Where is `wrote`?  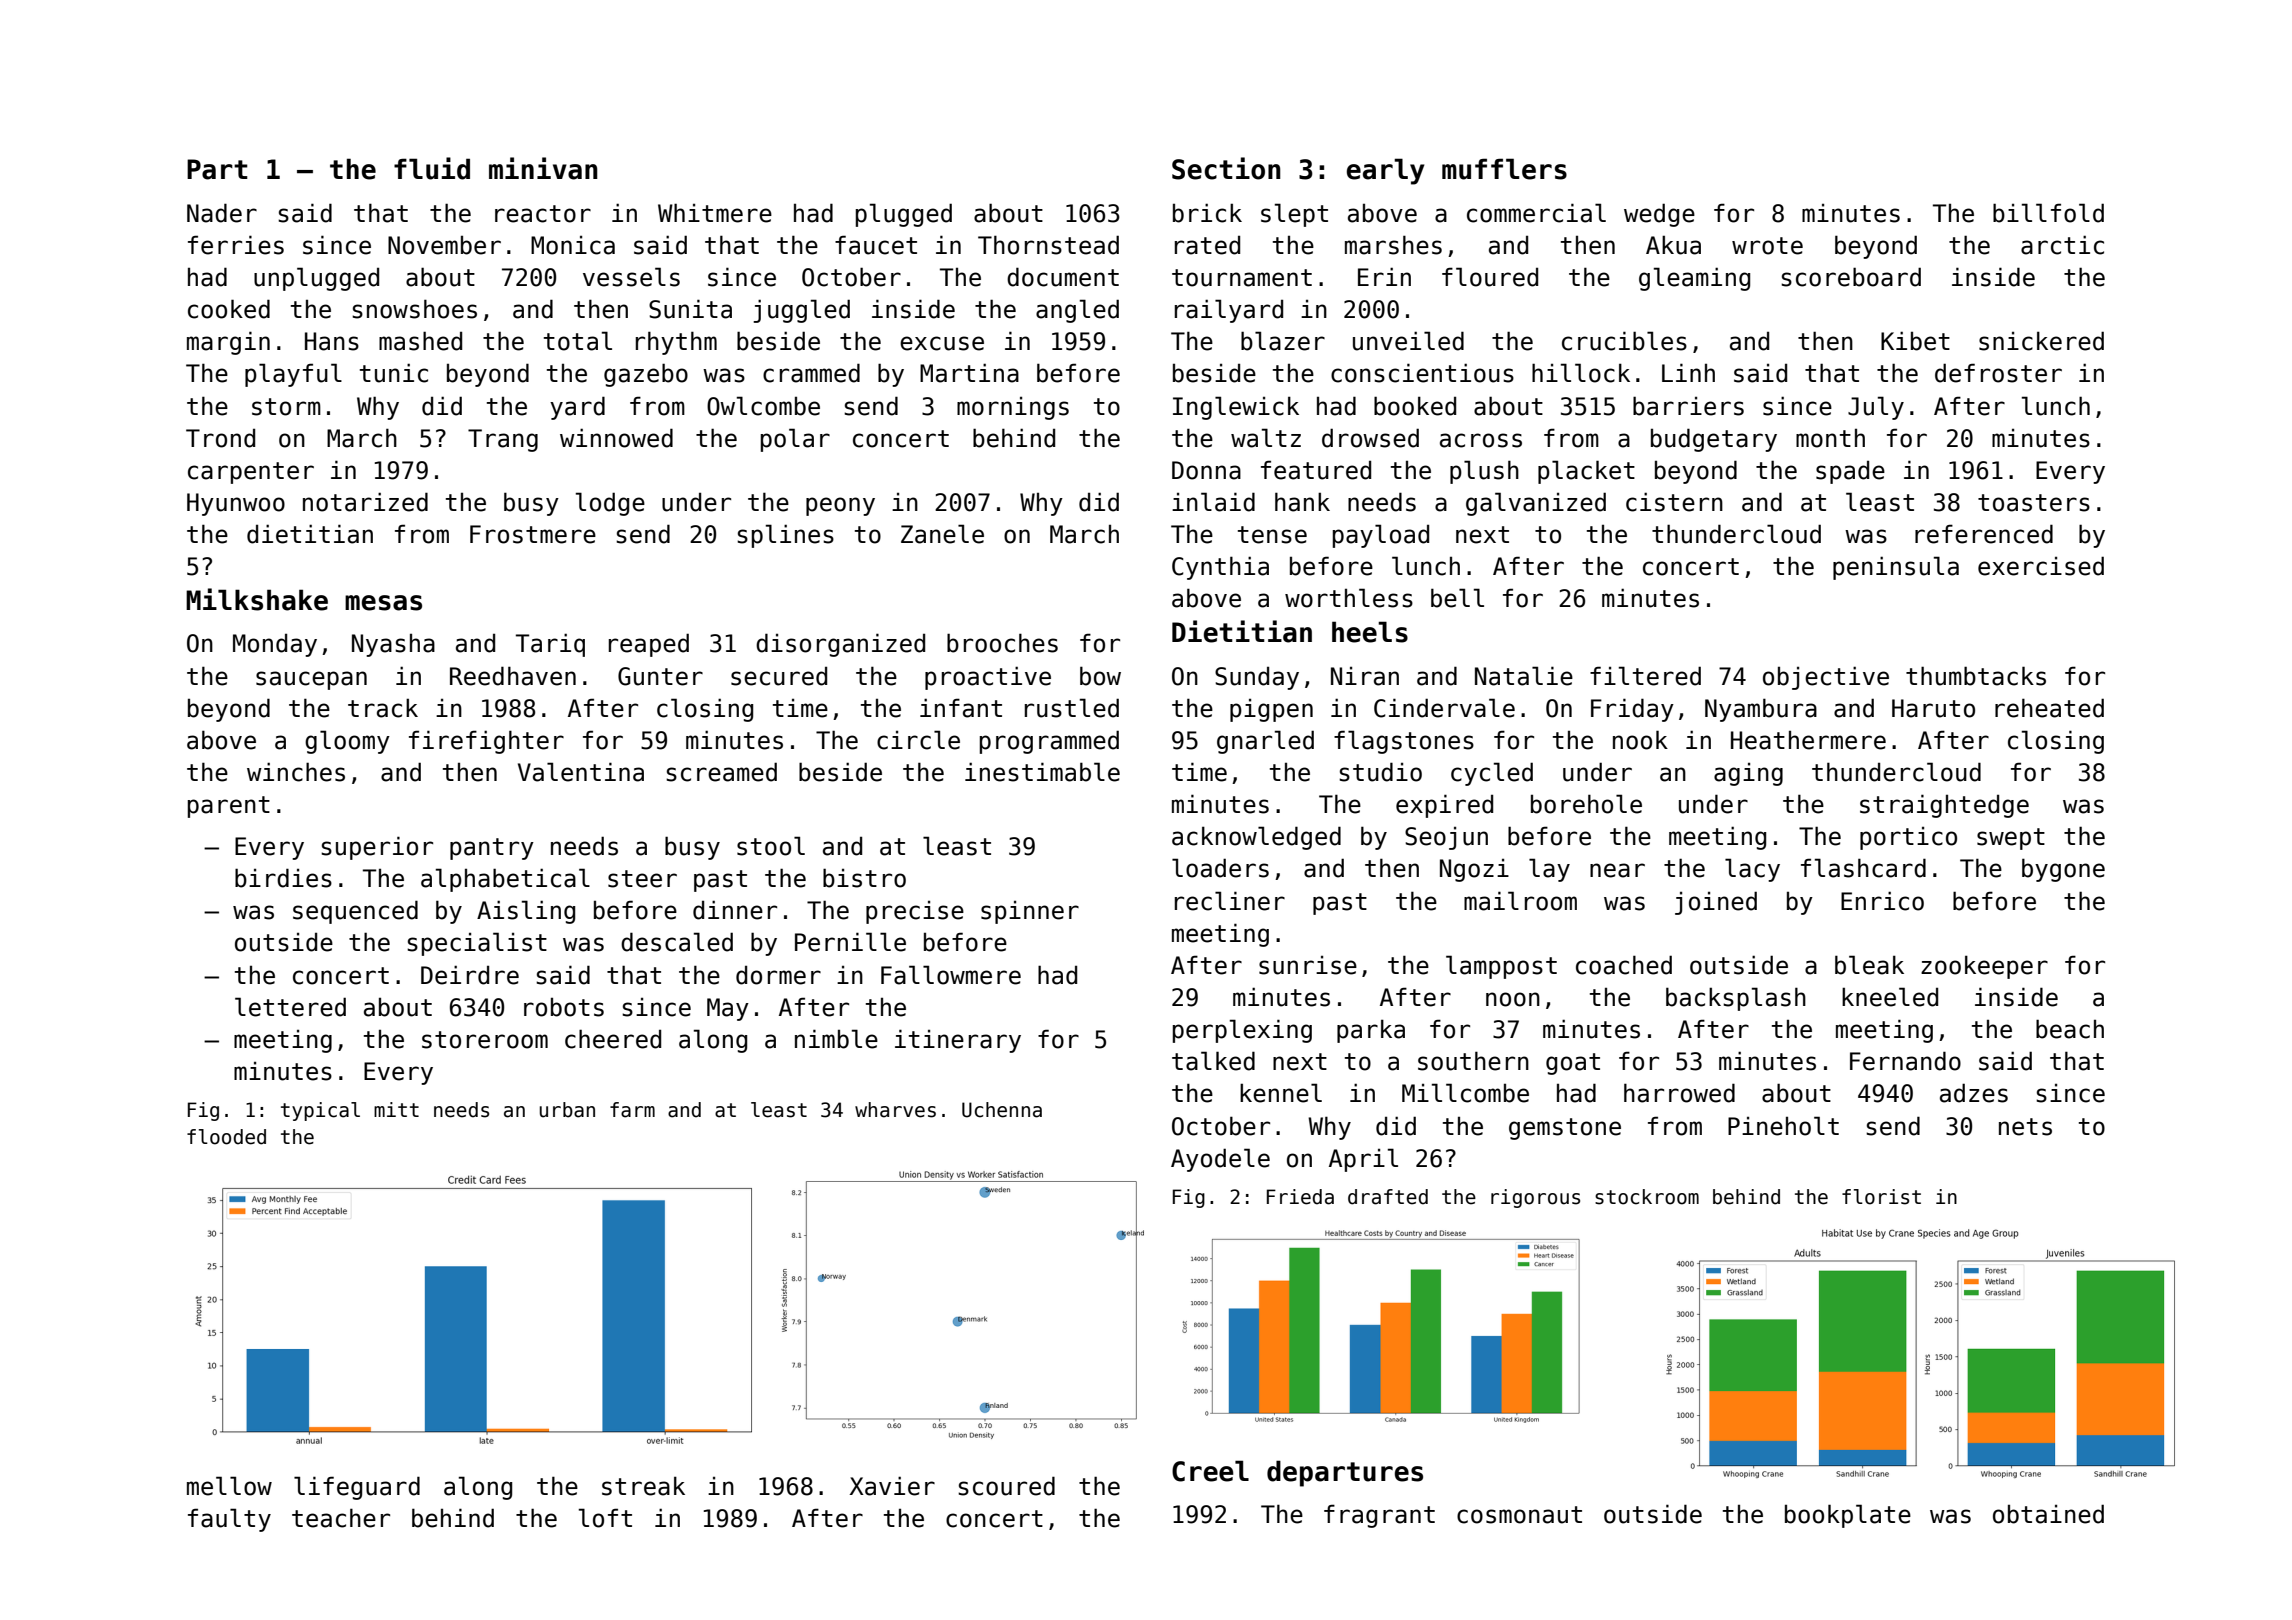 wrote is located at coordinates (1767, 246).
